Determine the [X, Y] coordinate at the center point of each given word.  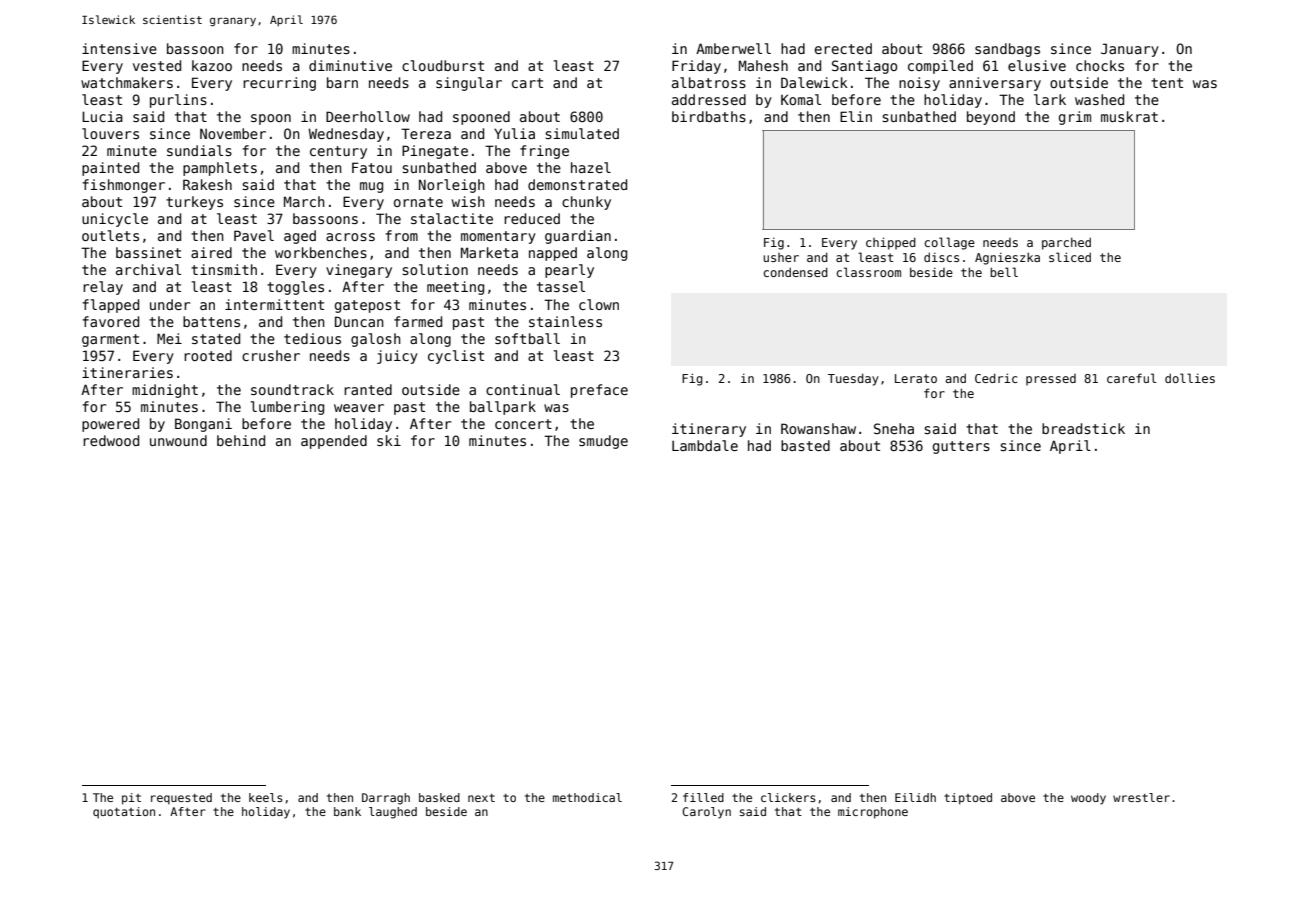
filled [703, 797]
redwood [111, 440]
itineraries [127, 372]
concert [523, 424]
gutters [961, 447]
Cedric [996, 378]
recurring [279, 84]
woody [1088, 799]
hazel [591, 167]
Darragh [386, 799]
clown [599, 304]
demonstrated [577, 184]
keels [266, 797]
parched [1066, 243]
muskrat [1129, 116]
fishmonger [123, 186]
